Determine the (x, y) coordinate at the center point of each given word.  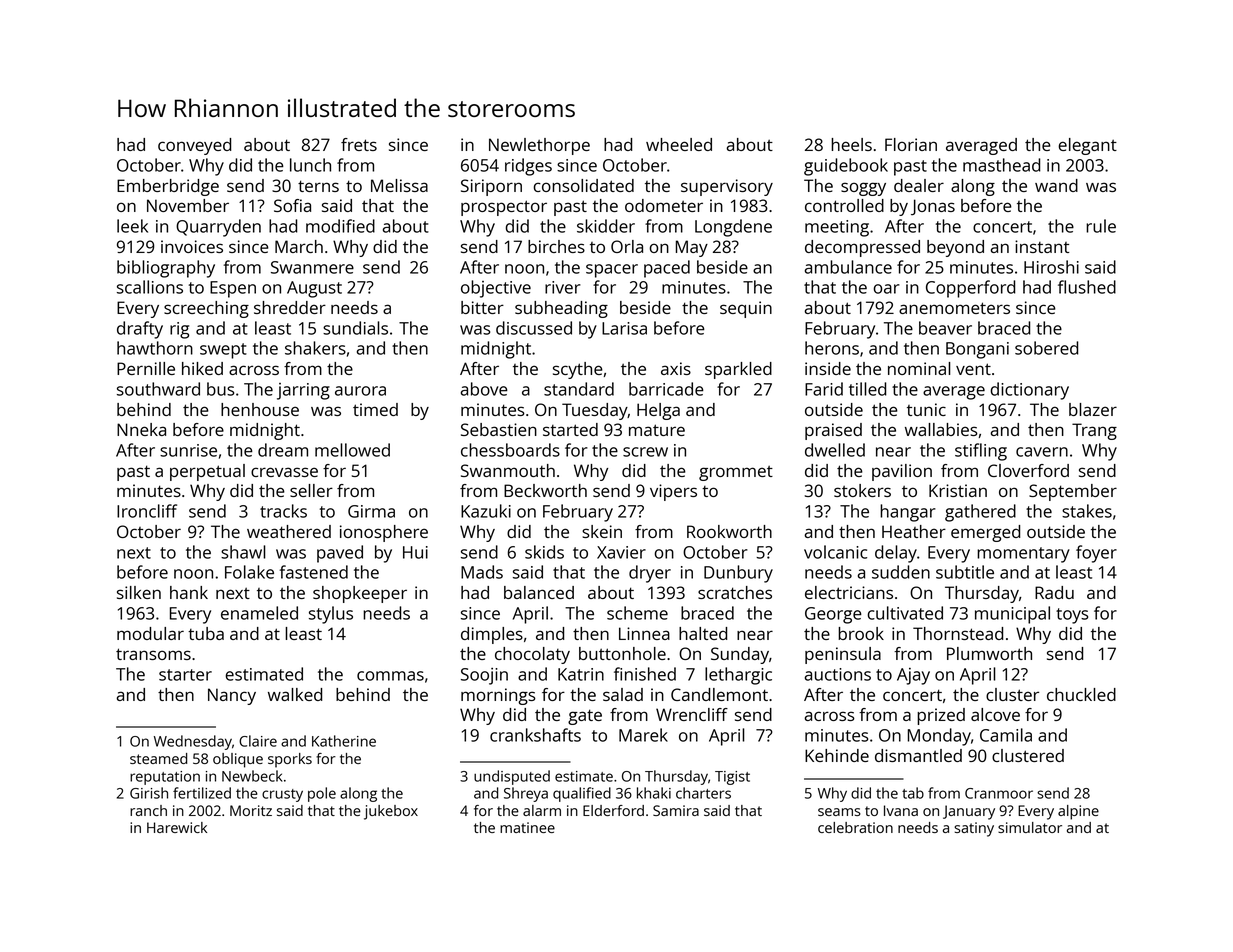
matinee (527, 827)
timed (375, 409)
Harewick (177, 827)
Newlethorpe (539, 146)
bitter (482, 307)
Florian (911, 144)
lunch (310, 165)
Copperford (971, 289)
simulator (1030, 827)
